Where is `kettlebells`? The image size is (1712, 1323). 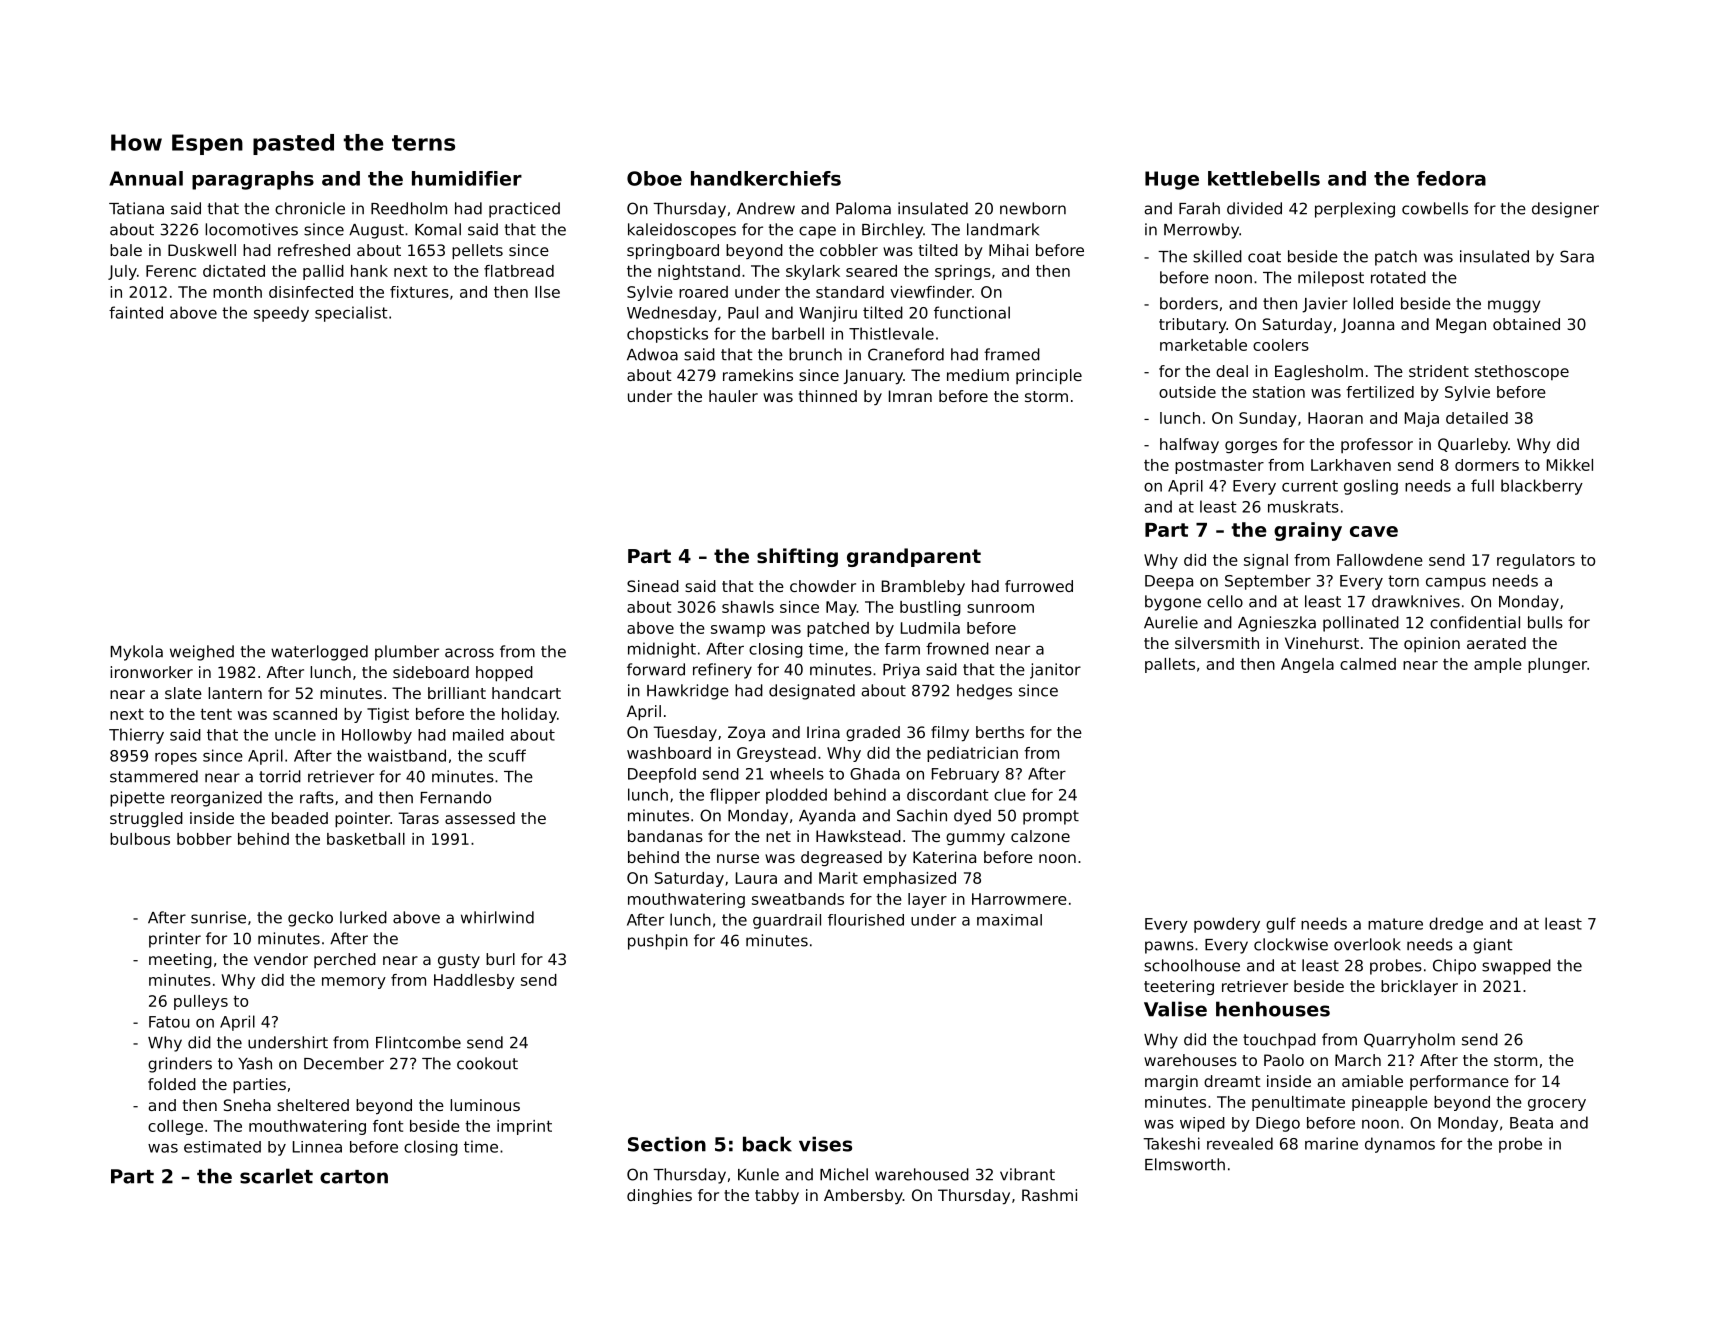
kettlebells is located at coordinates (1264, 178).
